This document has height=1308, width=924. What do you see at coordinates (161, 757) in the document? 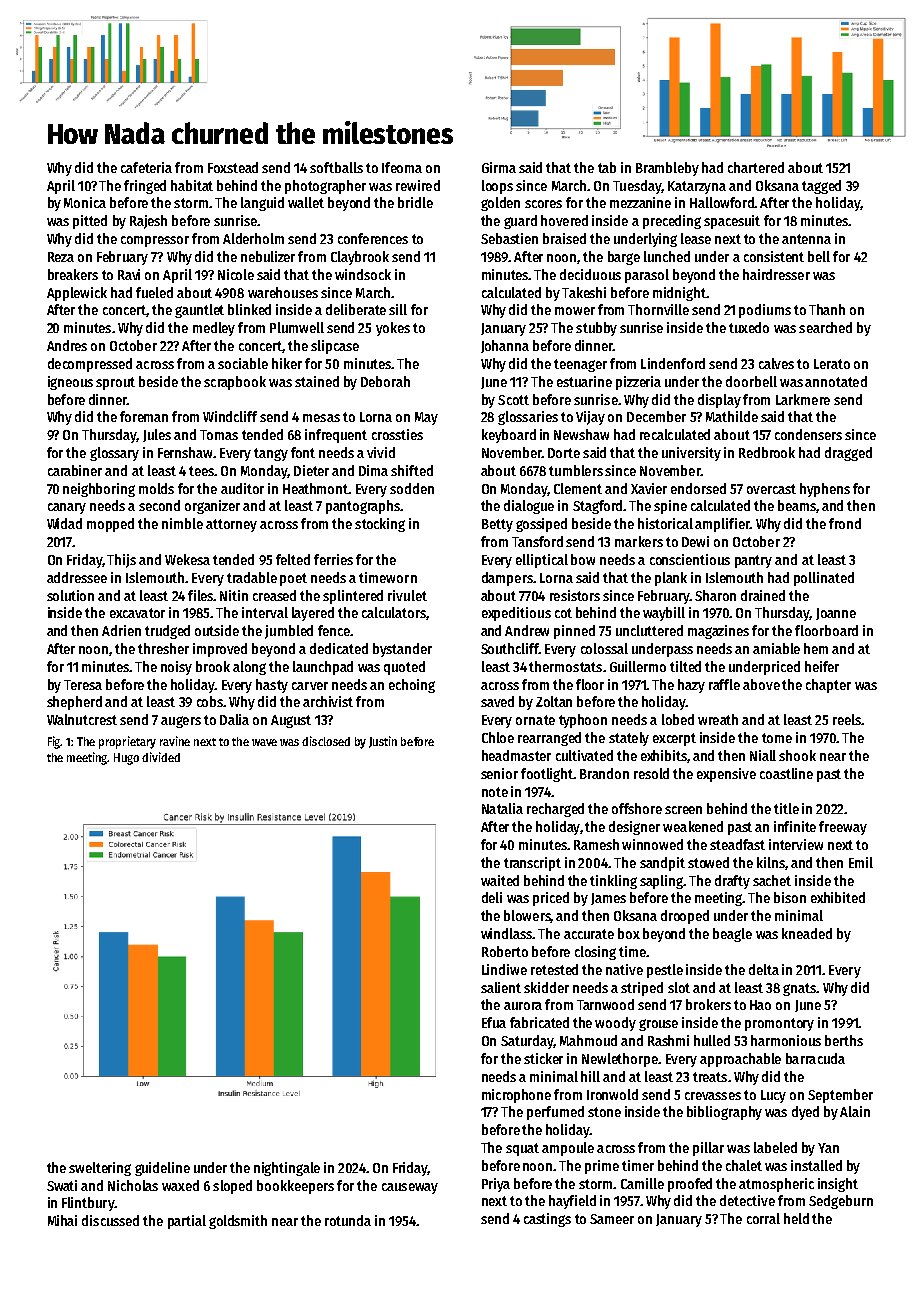
I see `divided` at bounding box center [161, 757].
